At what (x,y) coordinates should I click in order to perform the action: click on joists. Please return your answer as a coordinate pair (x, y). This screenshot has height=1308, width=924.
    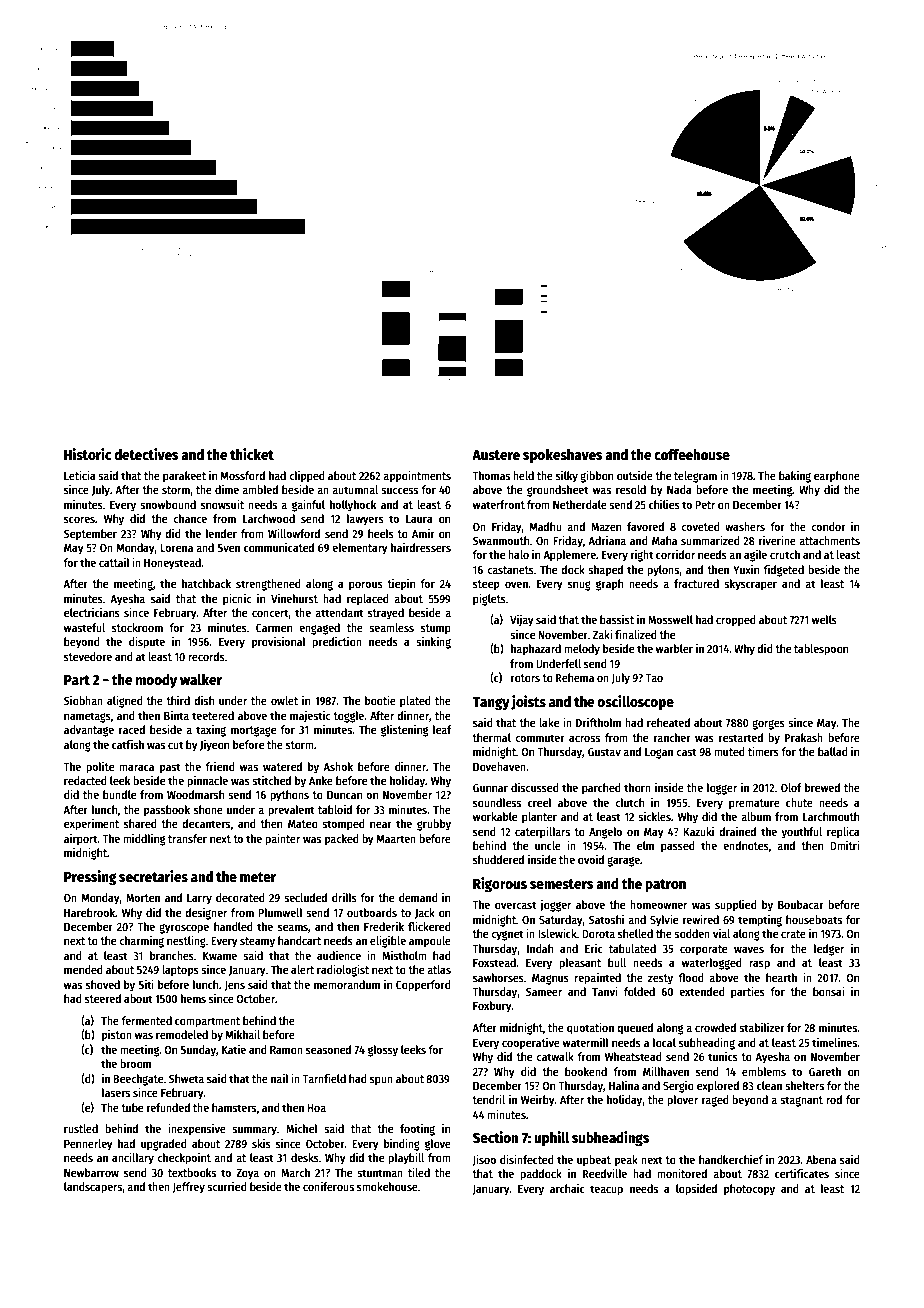
    Looking at the image, I should click on (528, 702).
